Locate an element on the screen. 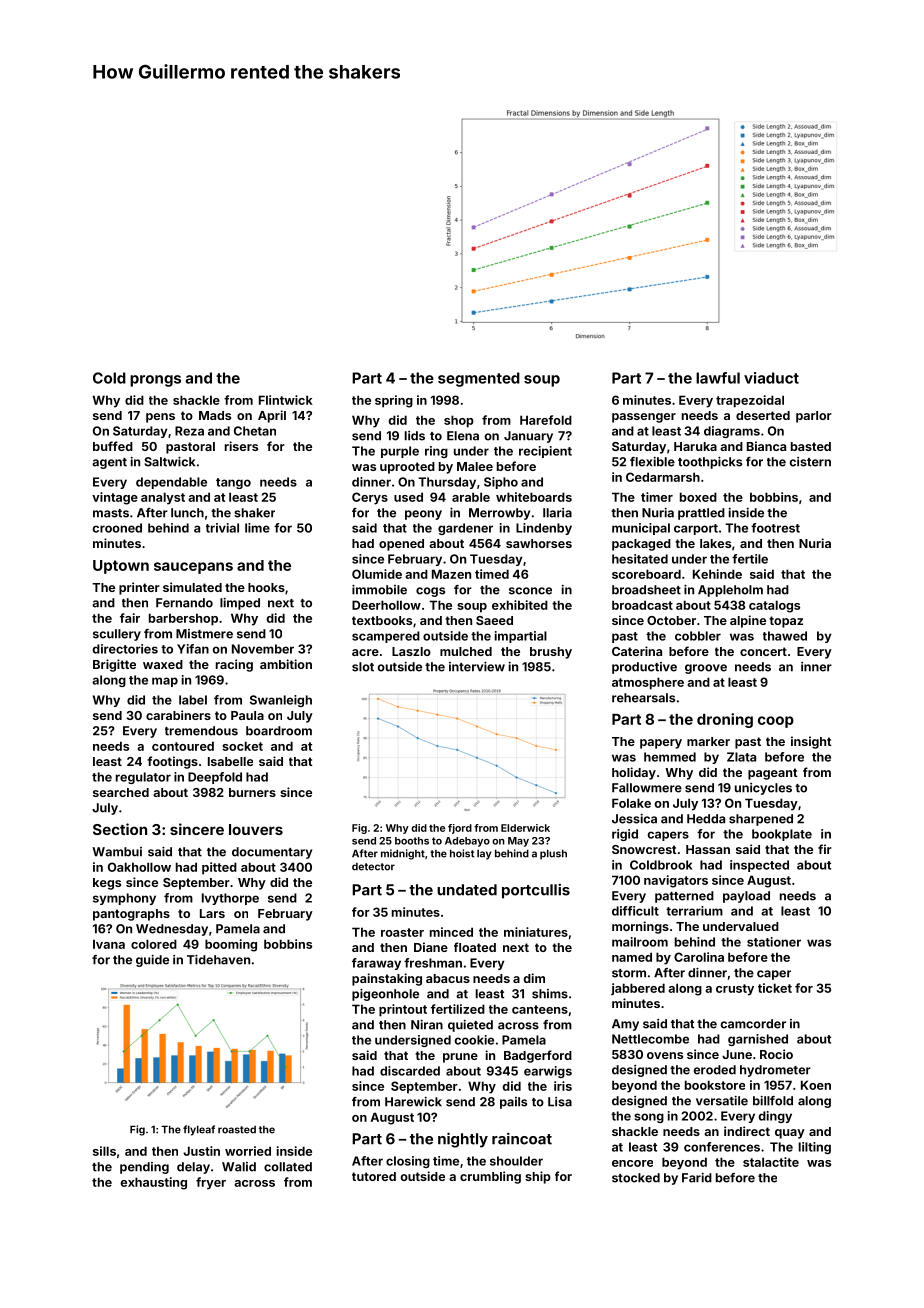  collated is located at coordinates (288, 1167).
